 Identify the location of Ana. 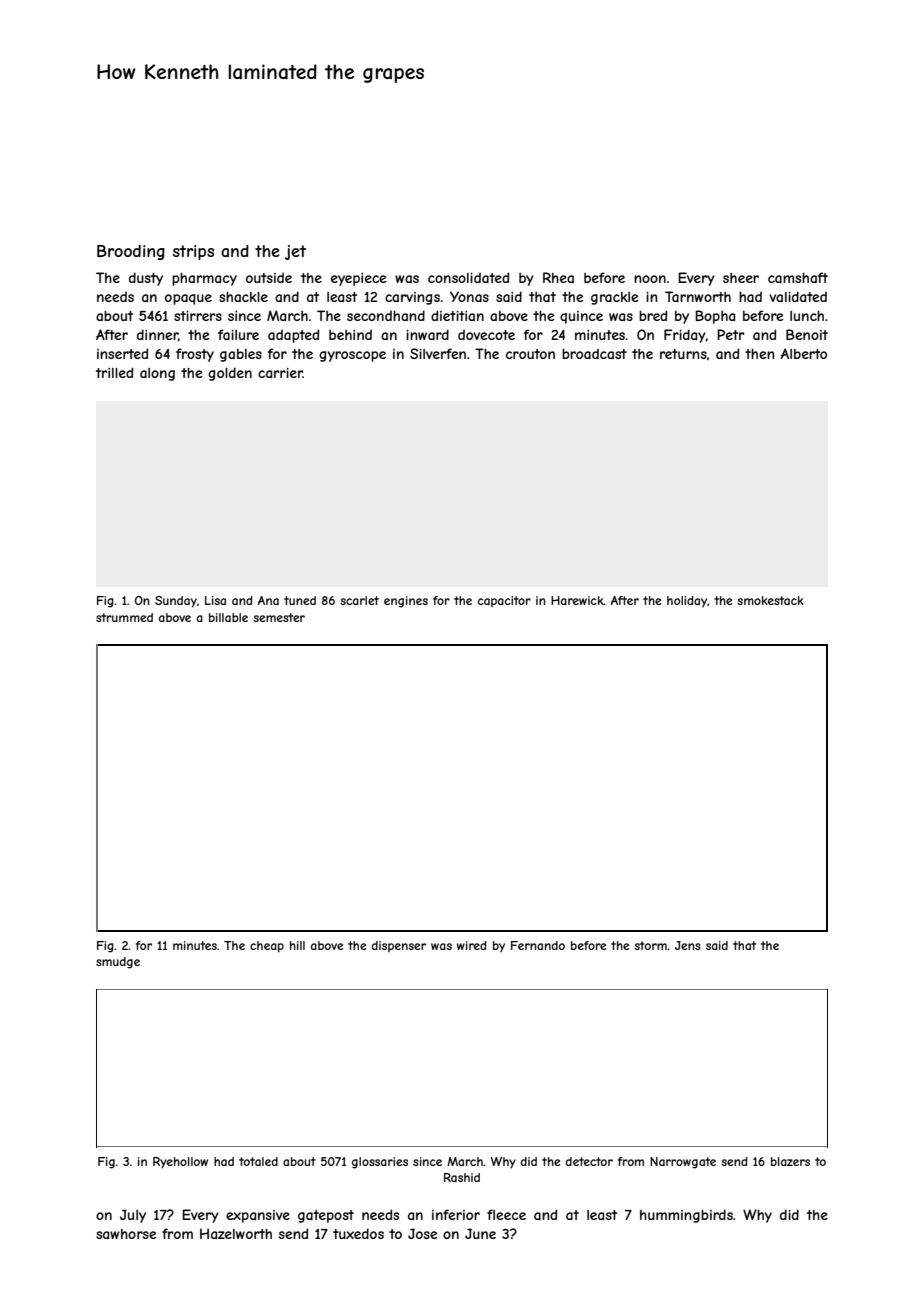
(268, 600).
